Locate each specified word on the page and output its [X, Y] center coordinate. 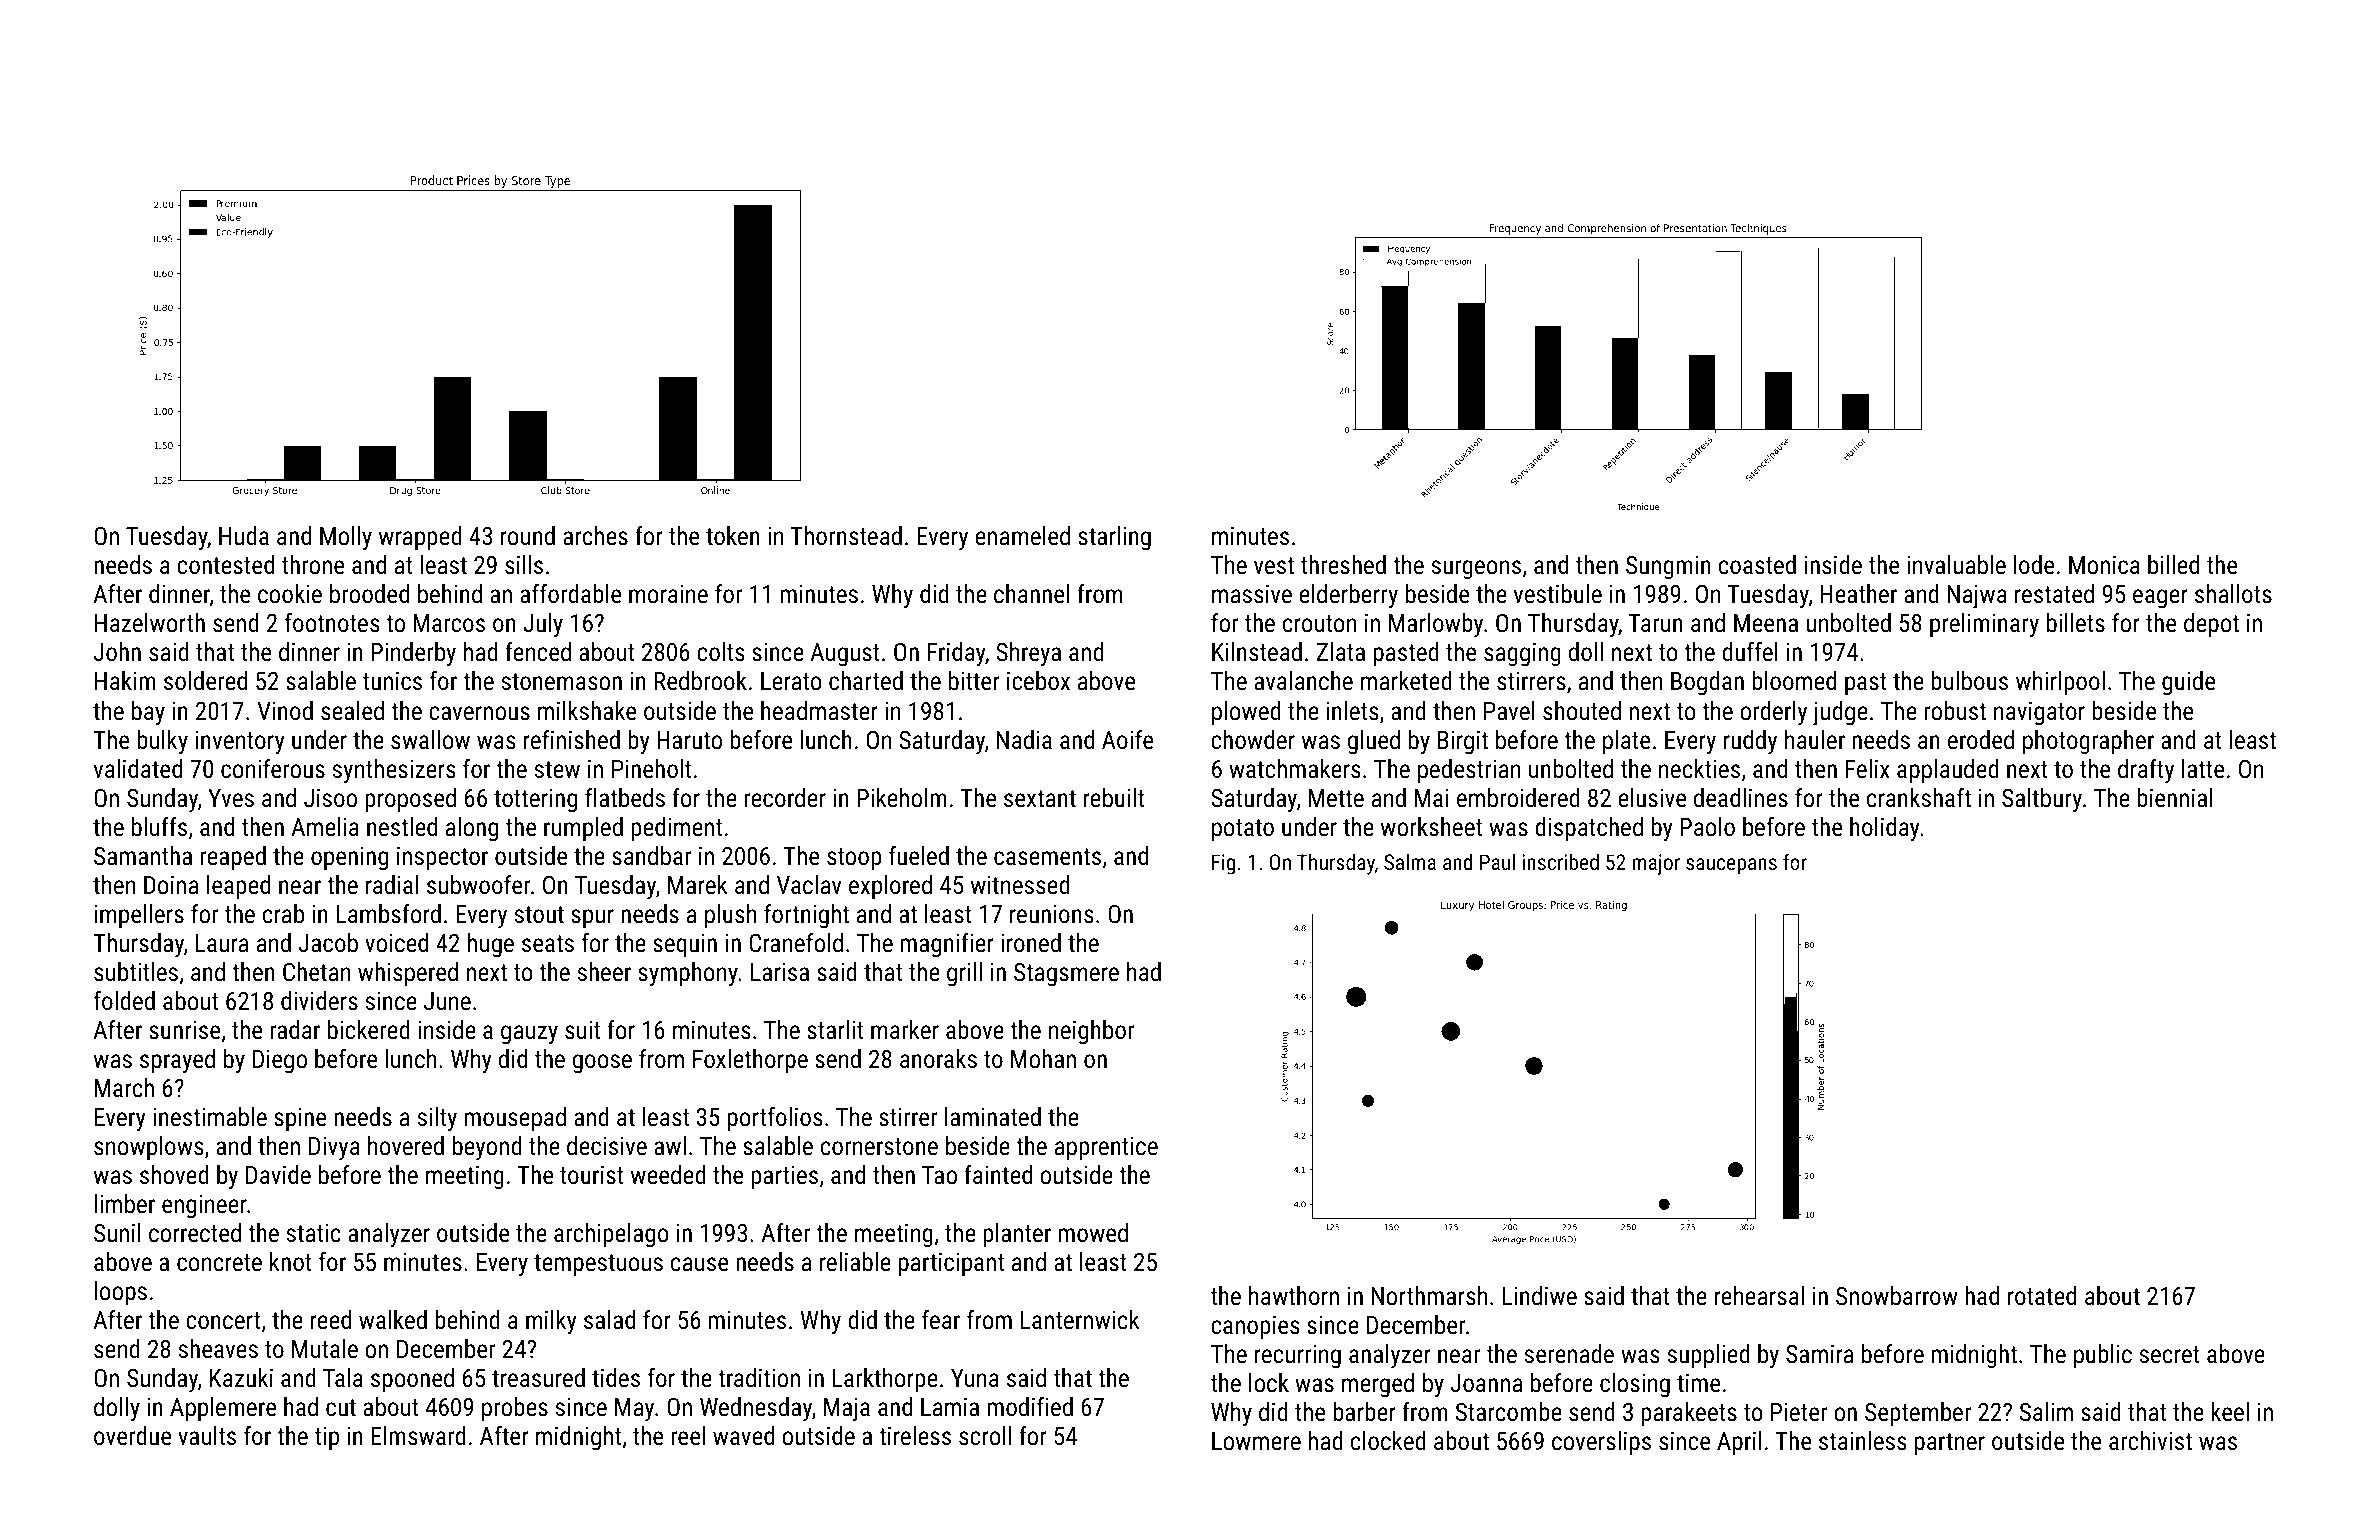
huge [491, 945]
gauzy [529, 1035]
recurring [1298, 1356]
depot [2211, 625]
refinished [572, 739]
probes [515, 1409]
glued [1374, 742]
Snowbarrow [1897, 1295]
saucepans [1731, 866]
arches [595, 535]
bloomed [1794, 680]
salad [609, 1319]
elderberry [1348, 596]
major [1656, 864]
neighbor [1091, 1032]
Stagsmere [1066, 974]
